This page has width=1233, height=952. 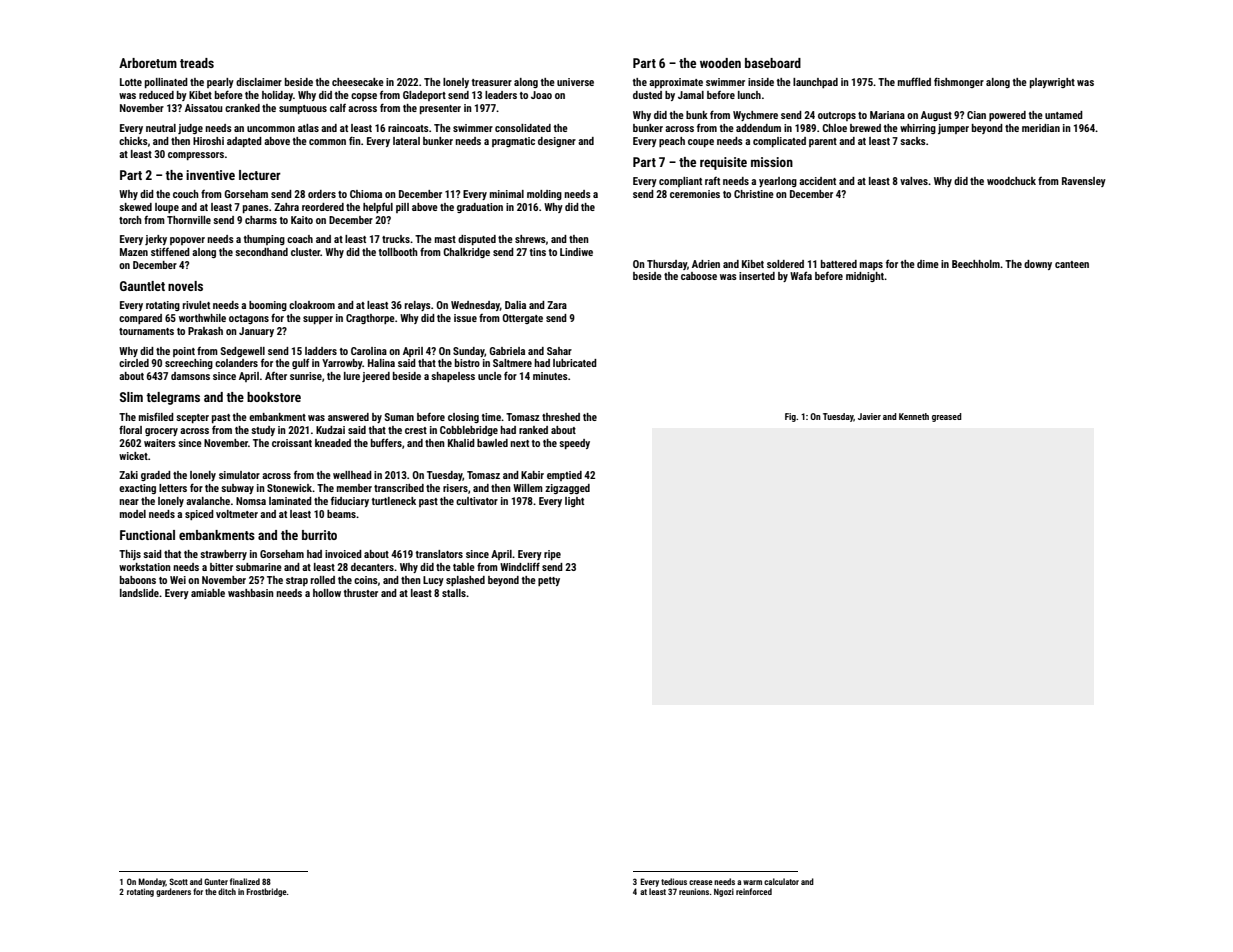 I want to click on ripe, so click(x=552, y=555).
